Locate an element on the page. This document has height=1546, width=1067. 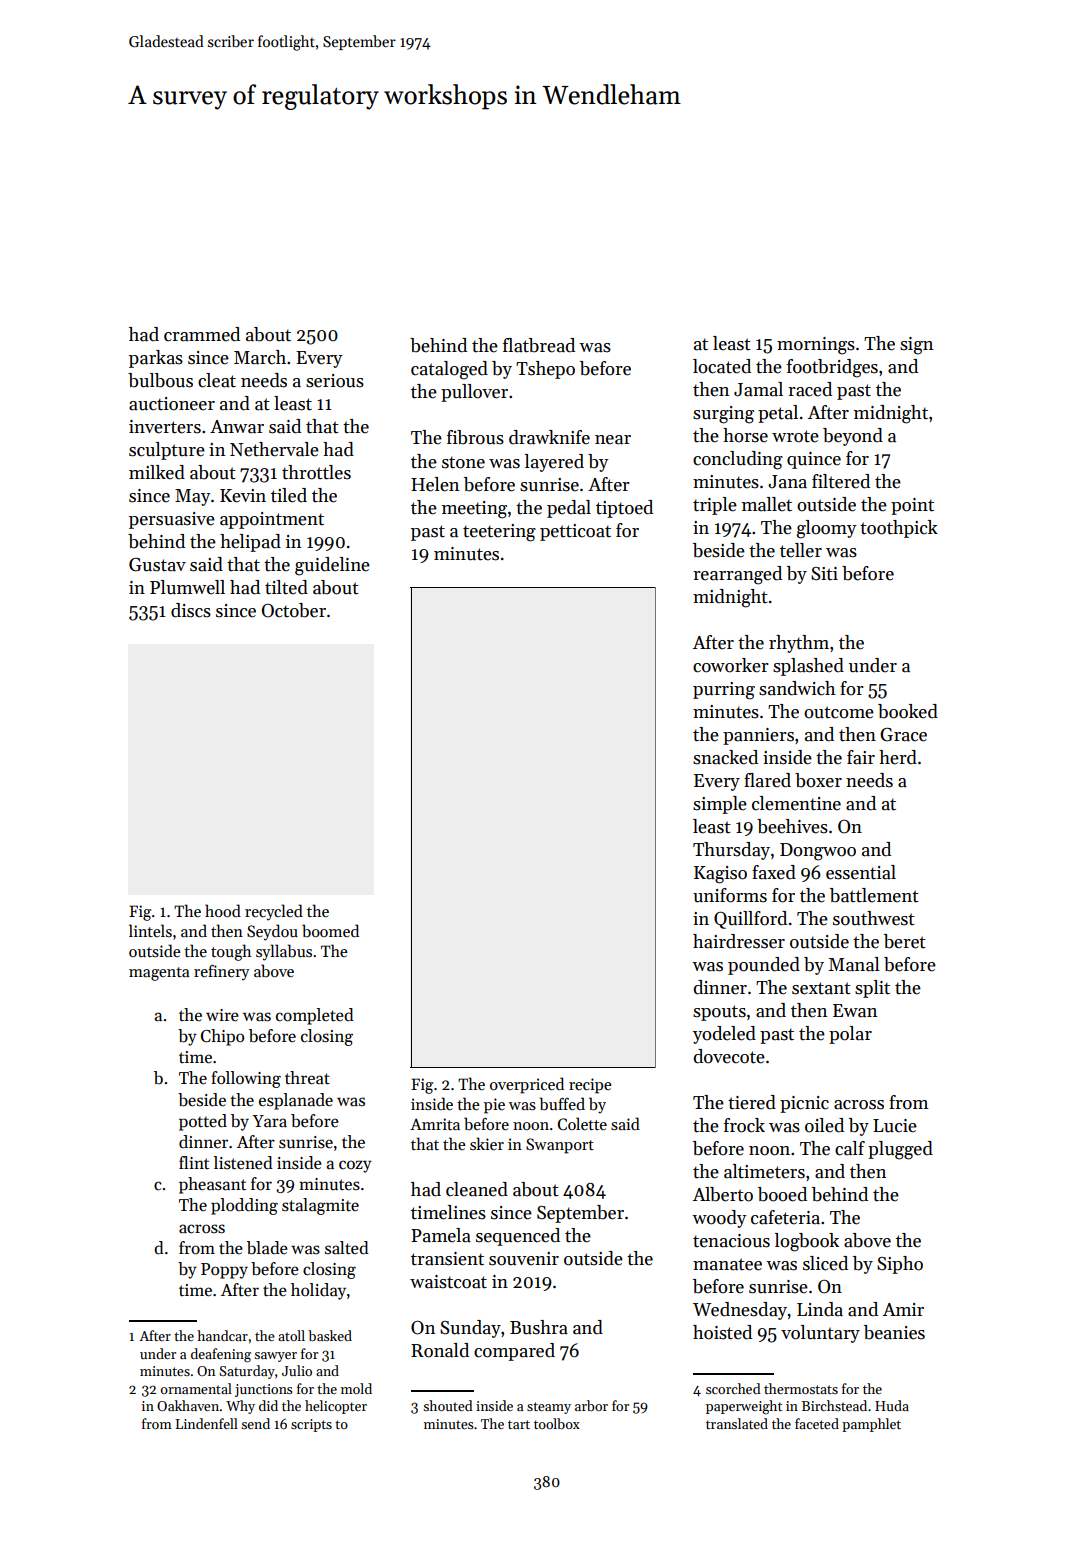
Sipho is located at coordinates (900, 1265).
